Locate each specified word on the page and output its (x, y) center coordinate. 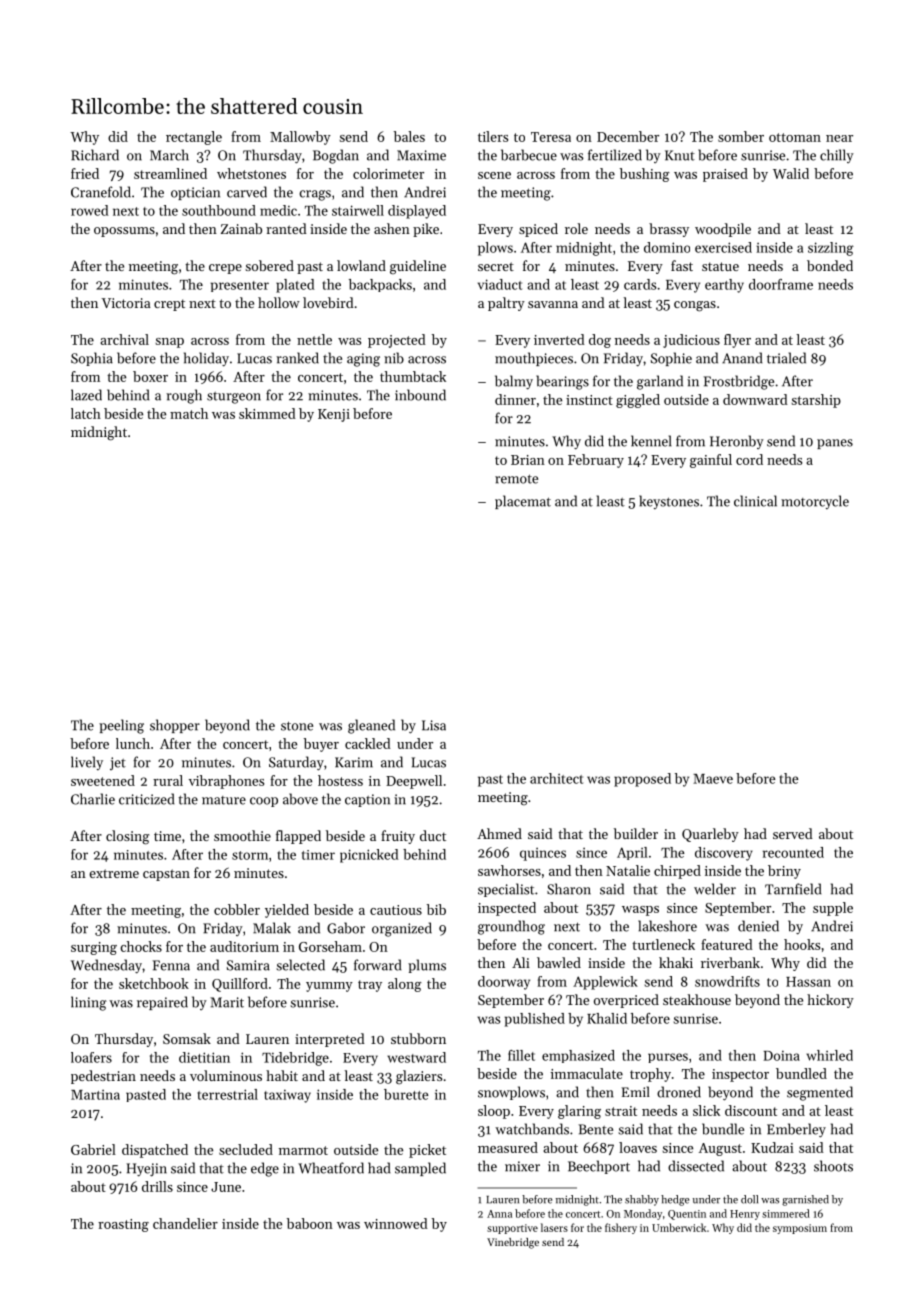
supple (833, 909)
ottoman (795, 137)
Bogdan (336, 156)
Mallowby (300, 138)
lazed (86, 395)
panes (835, 444)
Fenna (171, 965)
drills (157, 1186)
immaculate (587, 1073)
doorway (504, 983)
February (596, 461)
